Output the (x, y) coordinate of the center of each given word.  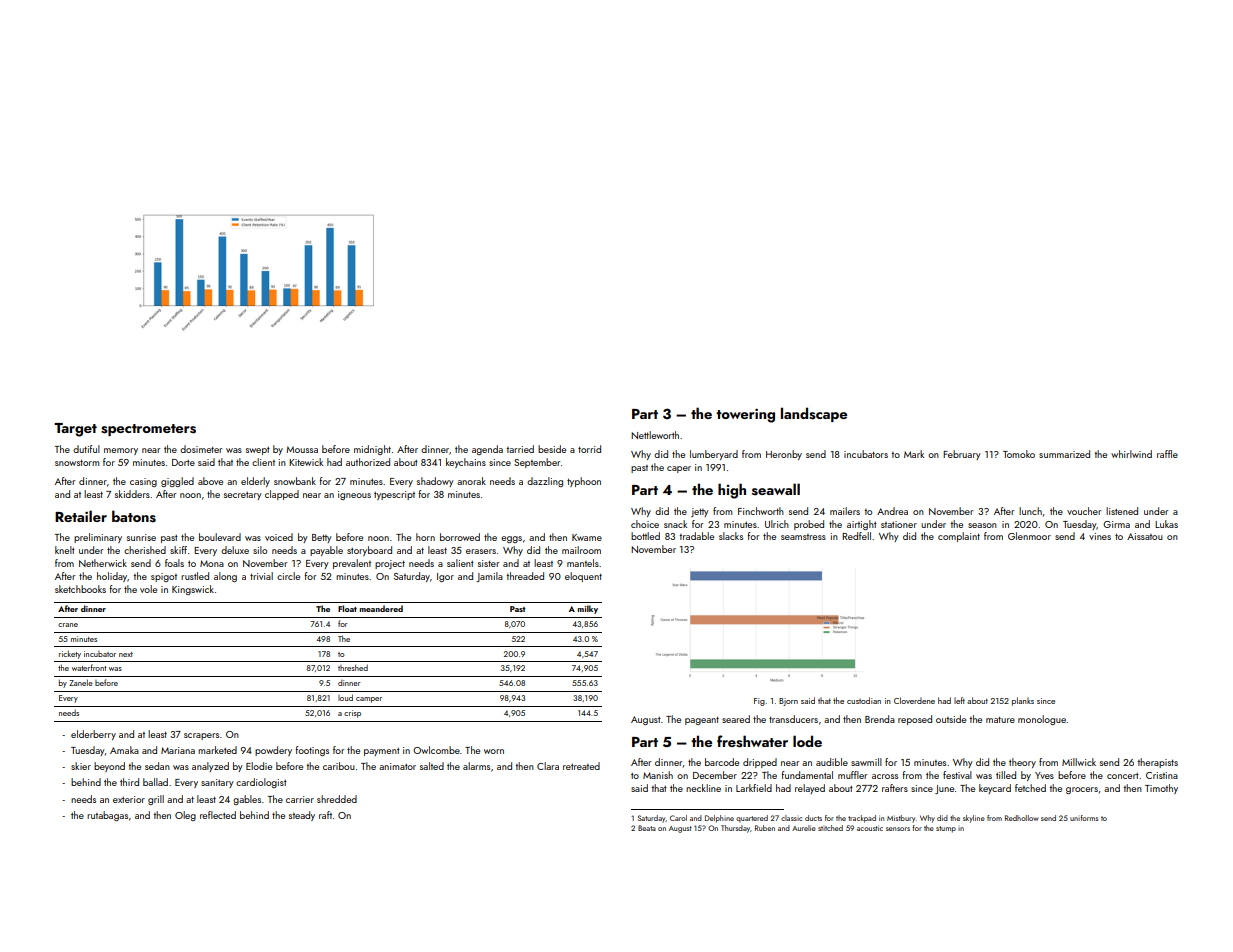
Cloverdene (914, 700)
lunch (1030, 511)
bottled (645, 536)
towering (745, 415)
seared (736, 719)
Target (75, 430)
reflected (218, 815)
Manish (658, 775)
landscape (814, 414)
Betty (322, 538)
